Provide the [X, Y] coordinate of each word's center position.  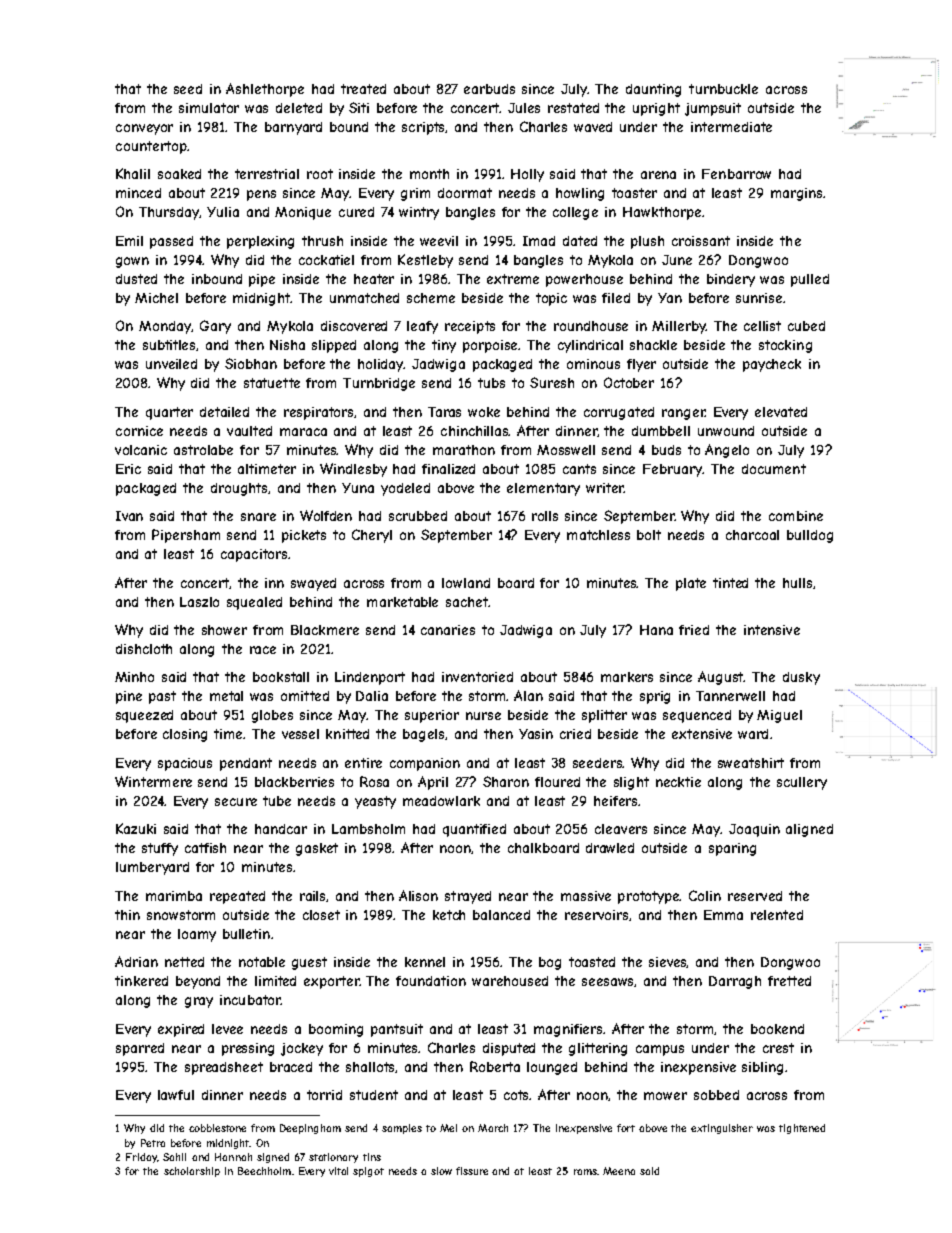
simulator [209, 108]
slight [631, 783]
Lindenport [370, 678]
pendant [246, 764]
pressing [248, 1049]
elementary [543, 489]
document [774, 469]
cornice [139, 431]
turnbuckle [723, 89]
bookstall [281, 677]
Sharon [506, 781]
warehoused [510, 981]
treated [363, 89]
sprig [655, 697]
